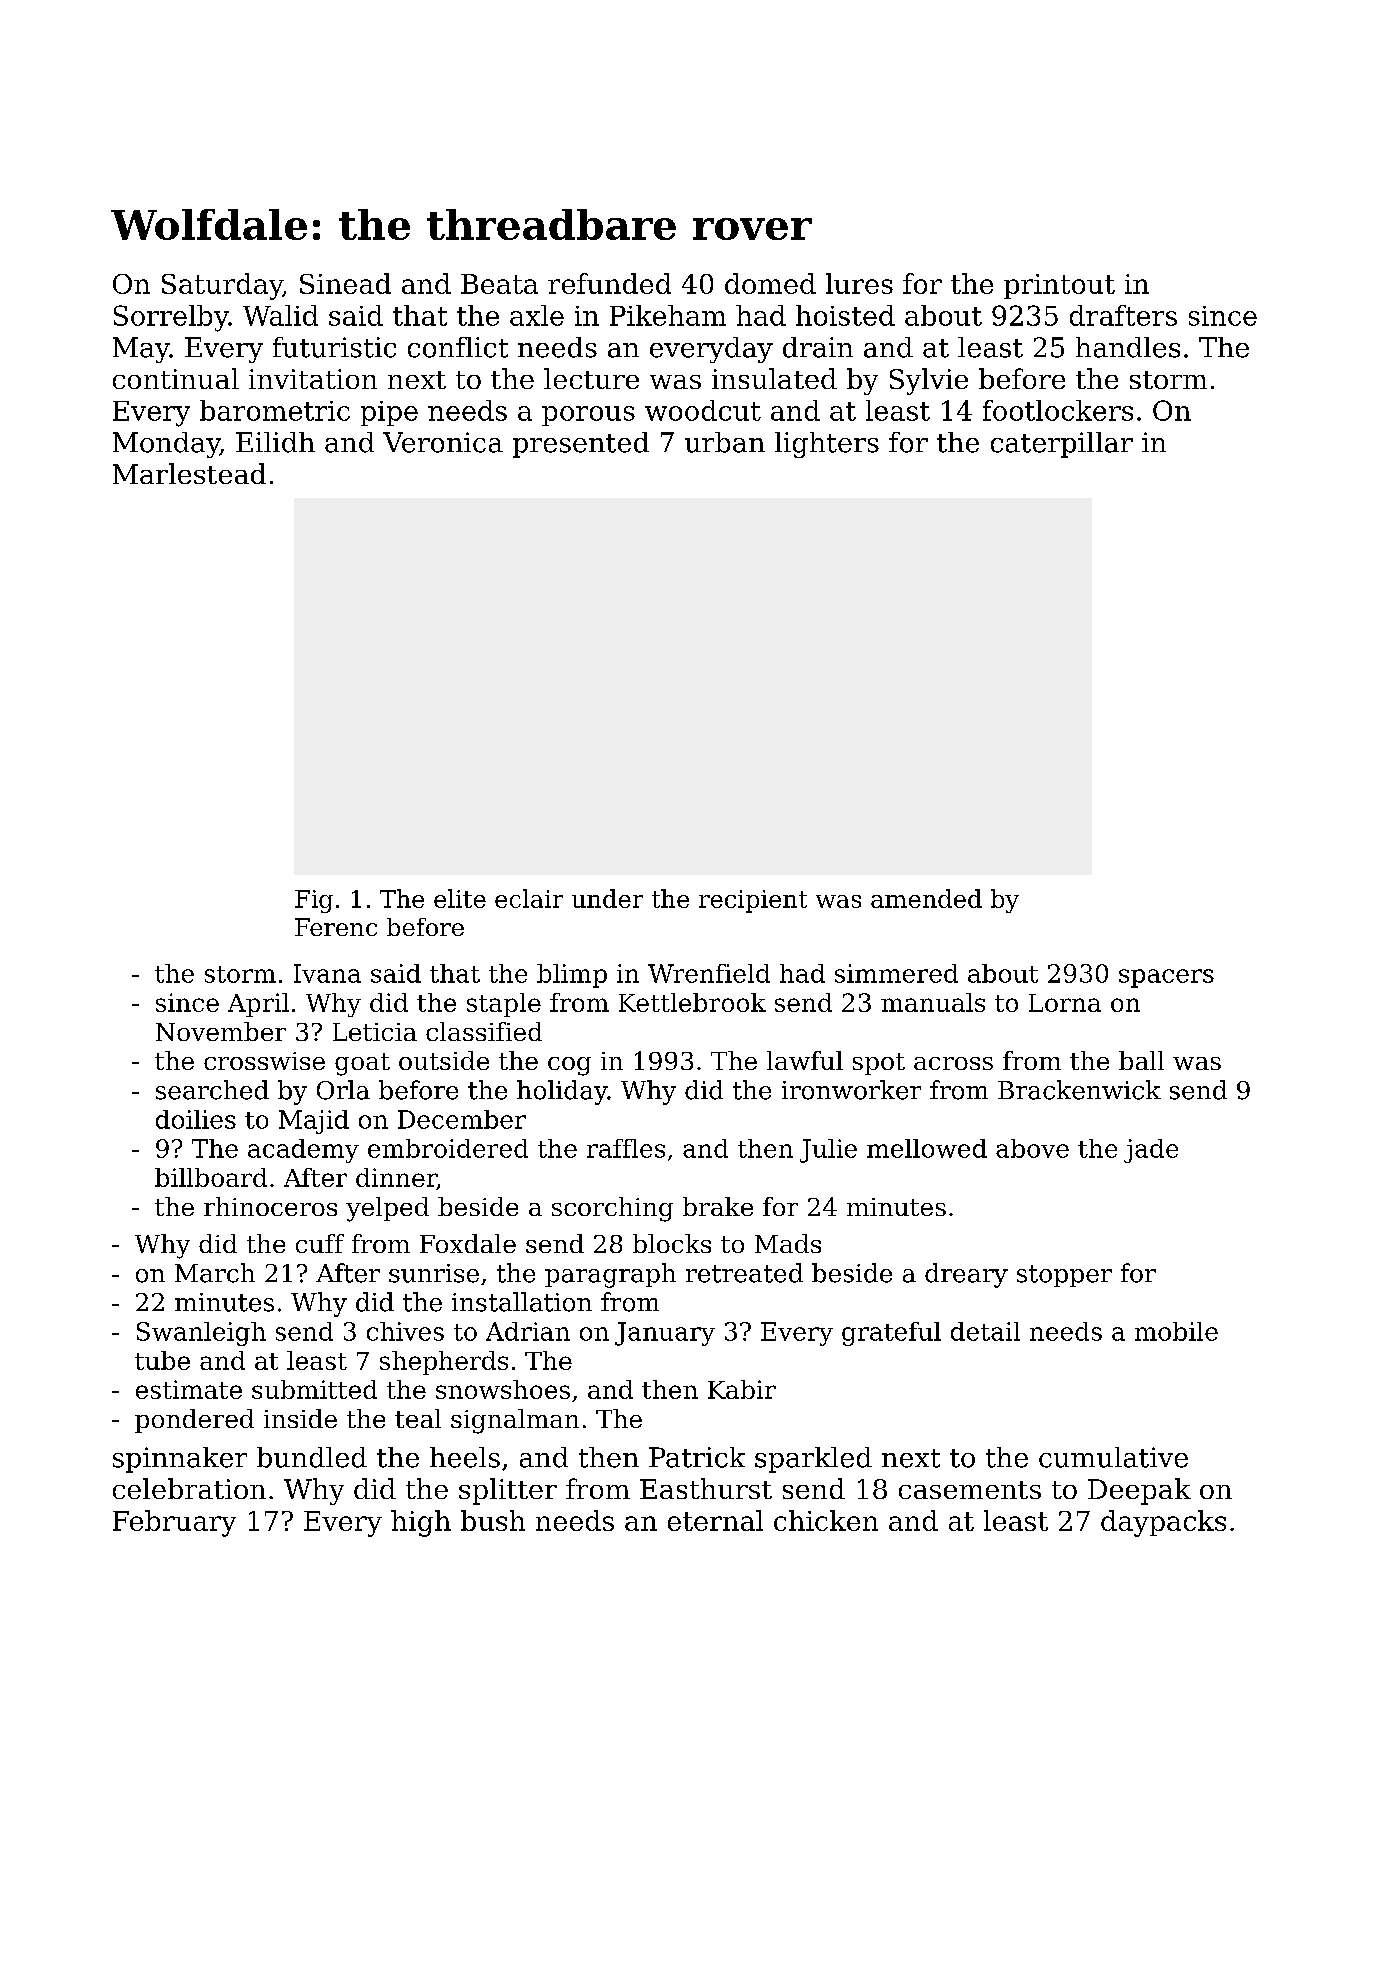 The height and width of the page is (1969, 1386). What do you see at coordinates (314, 901) in the page?
I see `Fig` at bounding box center [314, 901].
